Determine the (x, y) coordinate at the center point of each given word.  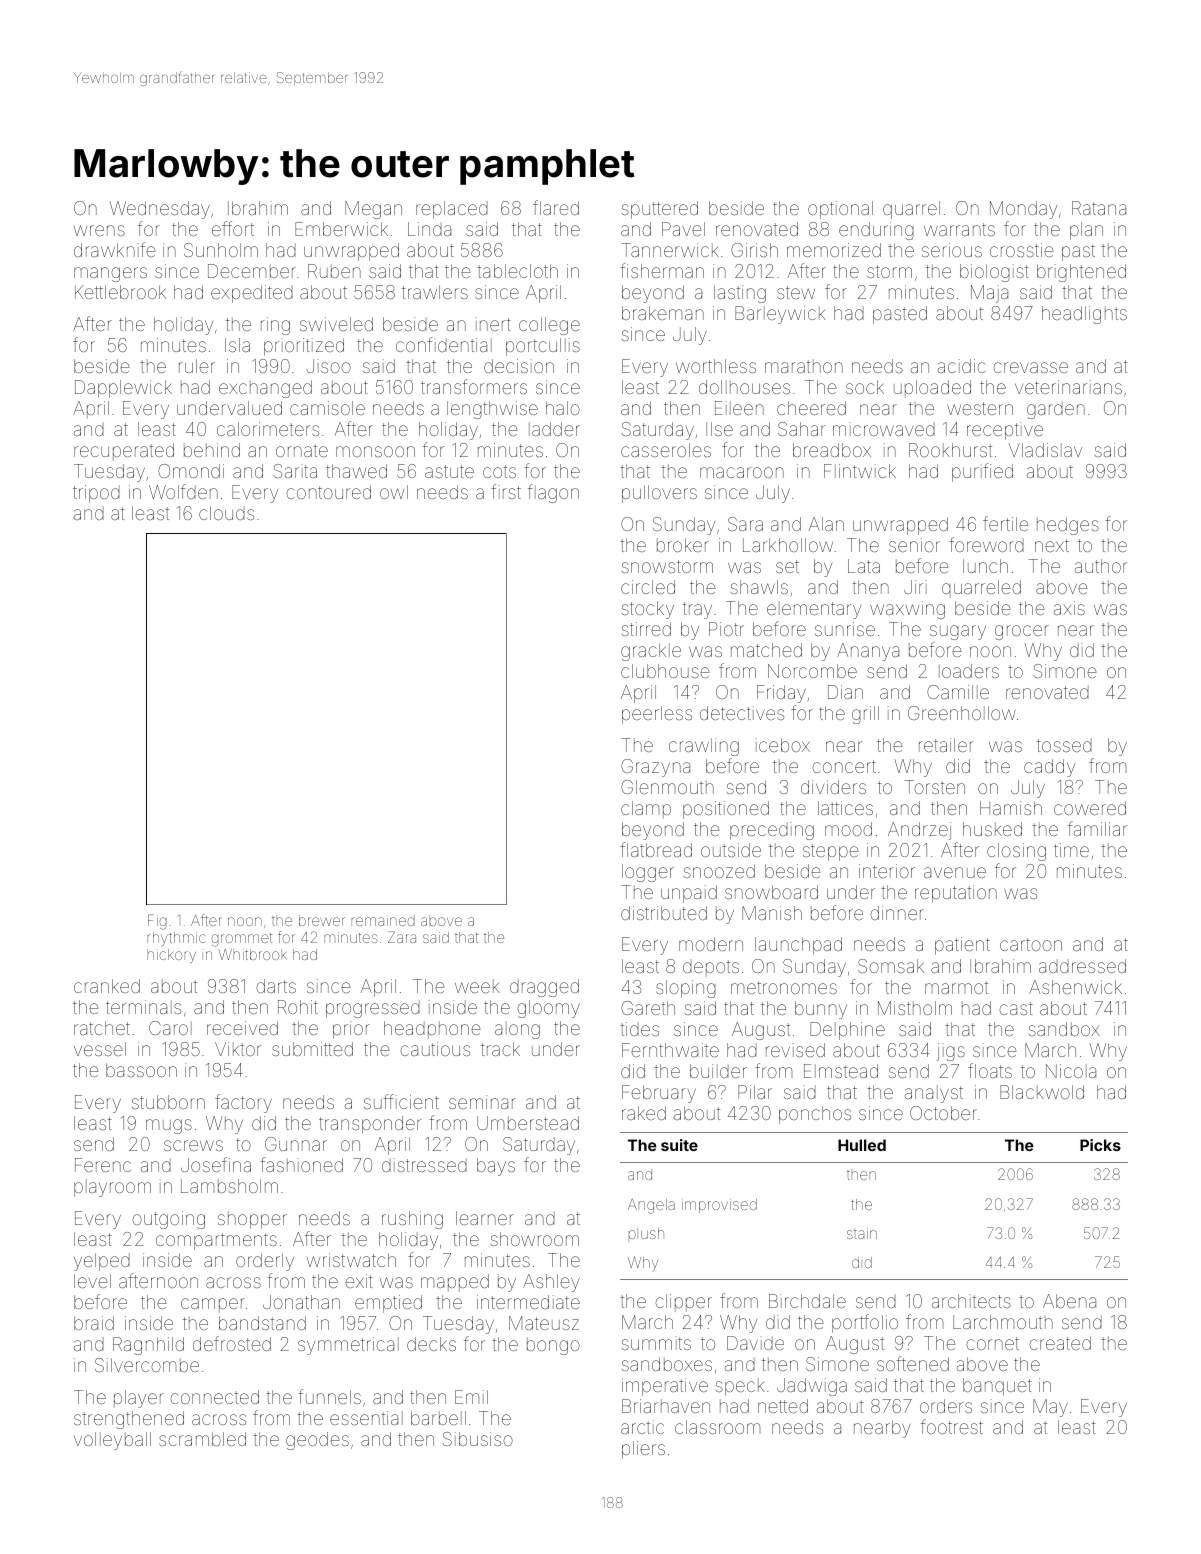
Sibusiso (478, 1439)
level (92, 1281)
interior (887, 871)
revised (795, 1050)
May (1050, 1408)
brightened (1081, 273)
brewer (322, 920)
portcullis (543, 347)
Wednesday (160, 210)
